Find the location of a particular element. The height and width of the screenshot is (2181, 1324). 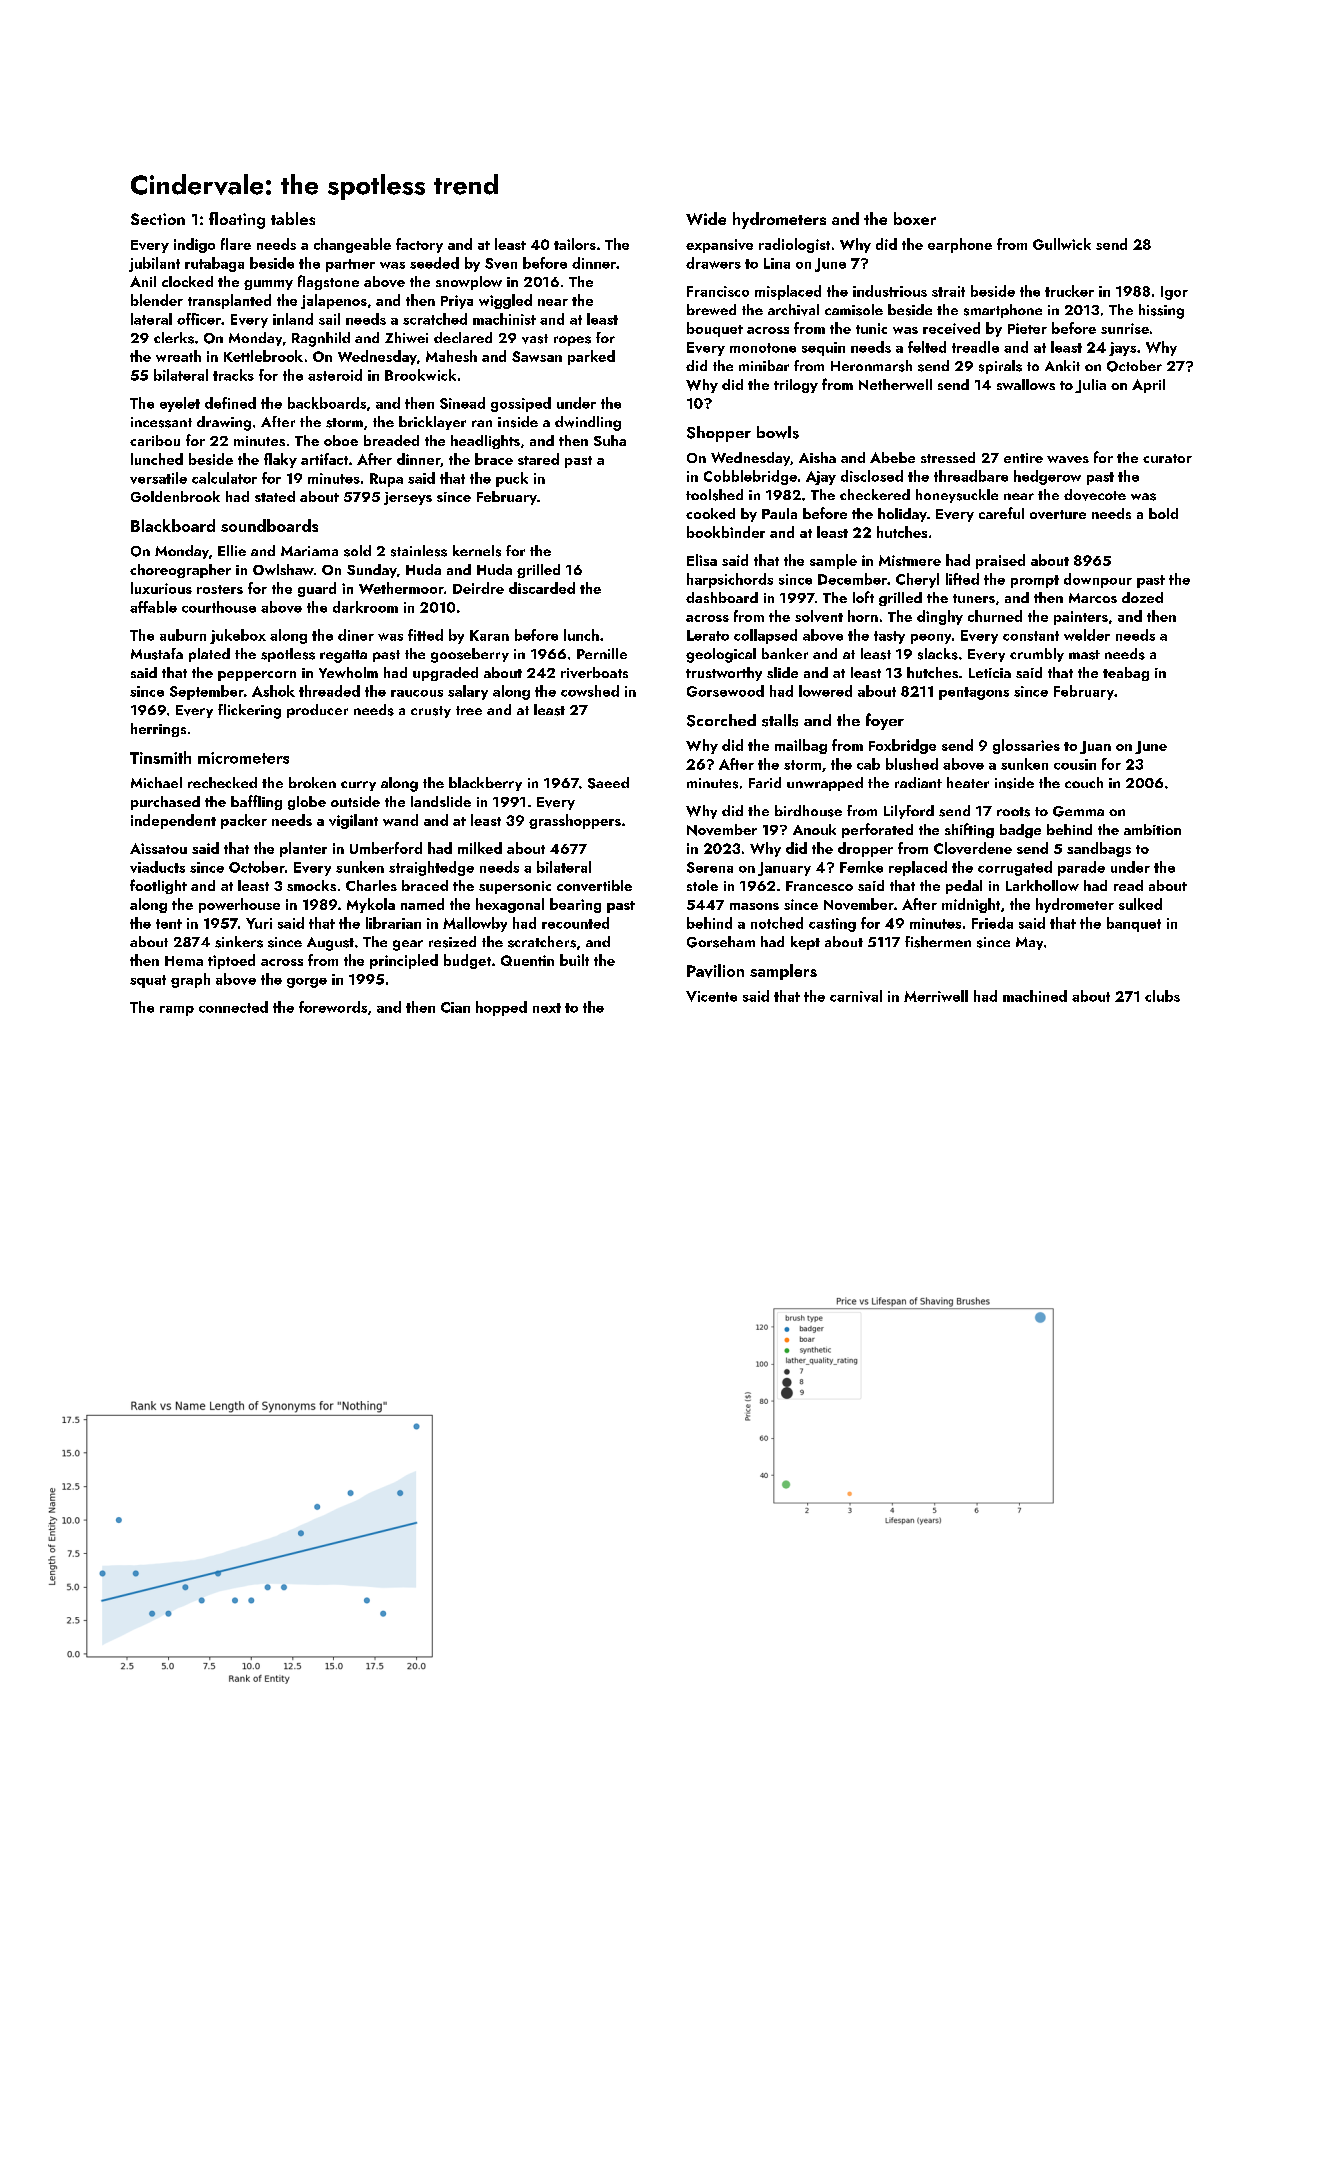

ramp is located at coordinates (177, 1011).
